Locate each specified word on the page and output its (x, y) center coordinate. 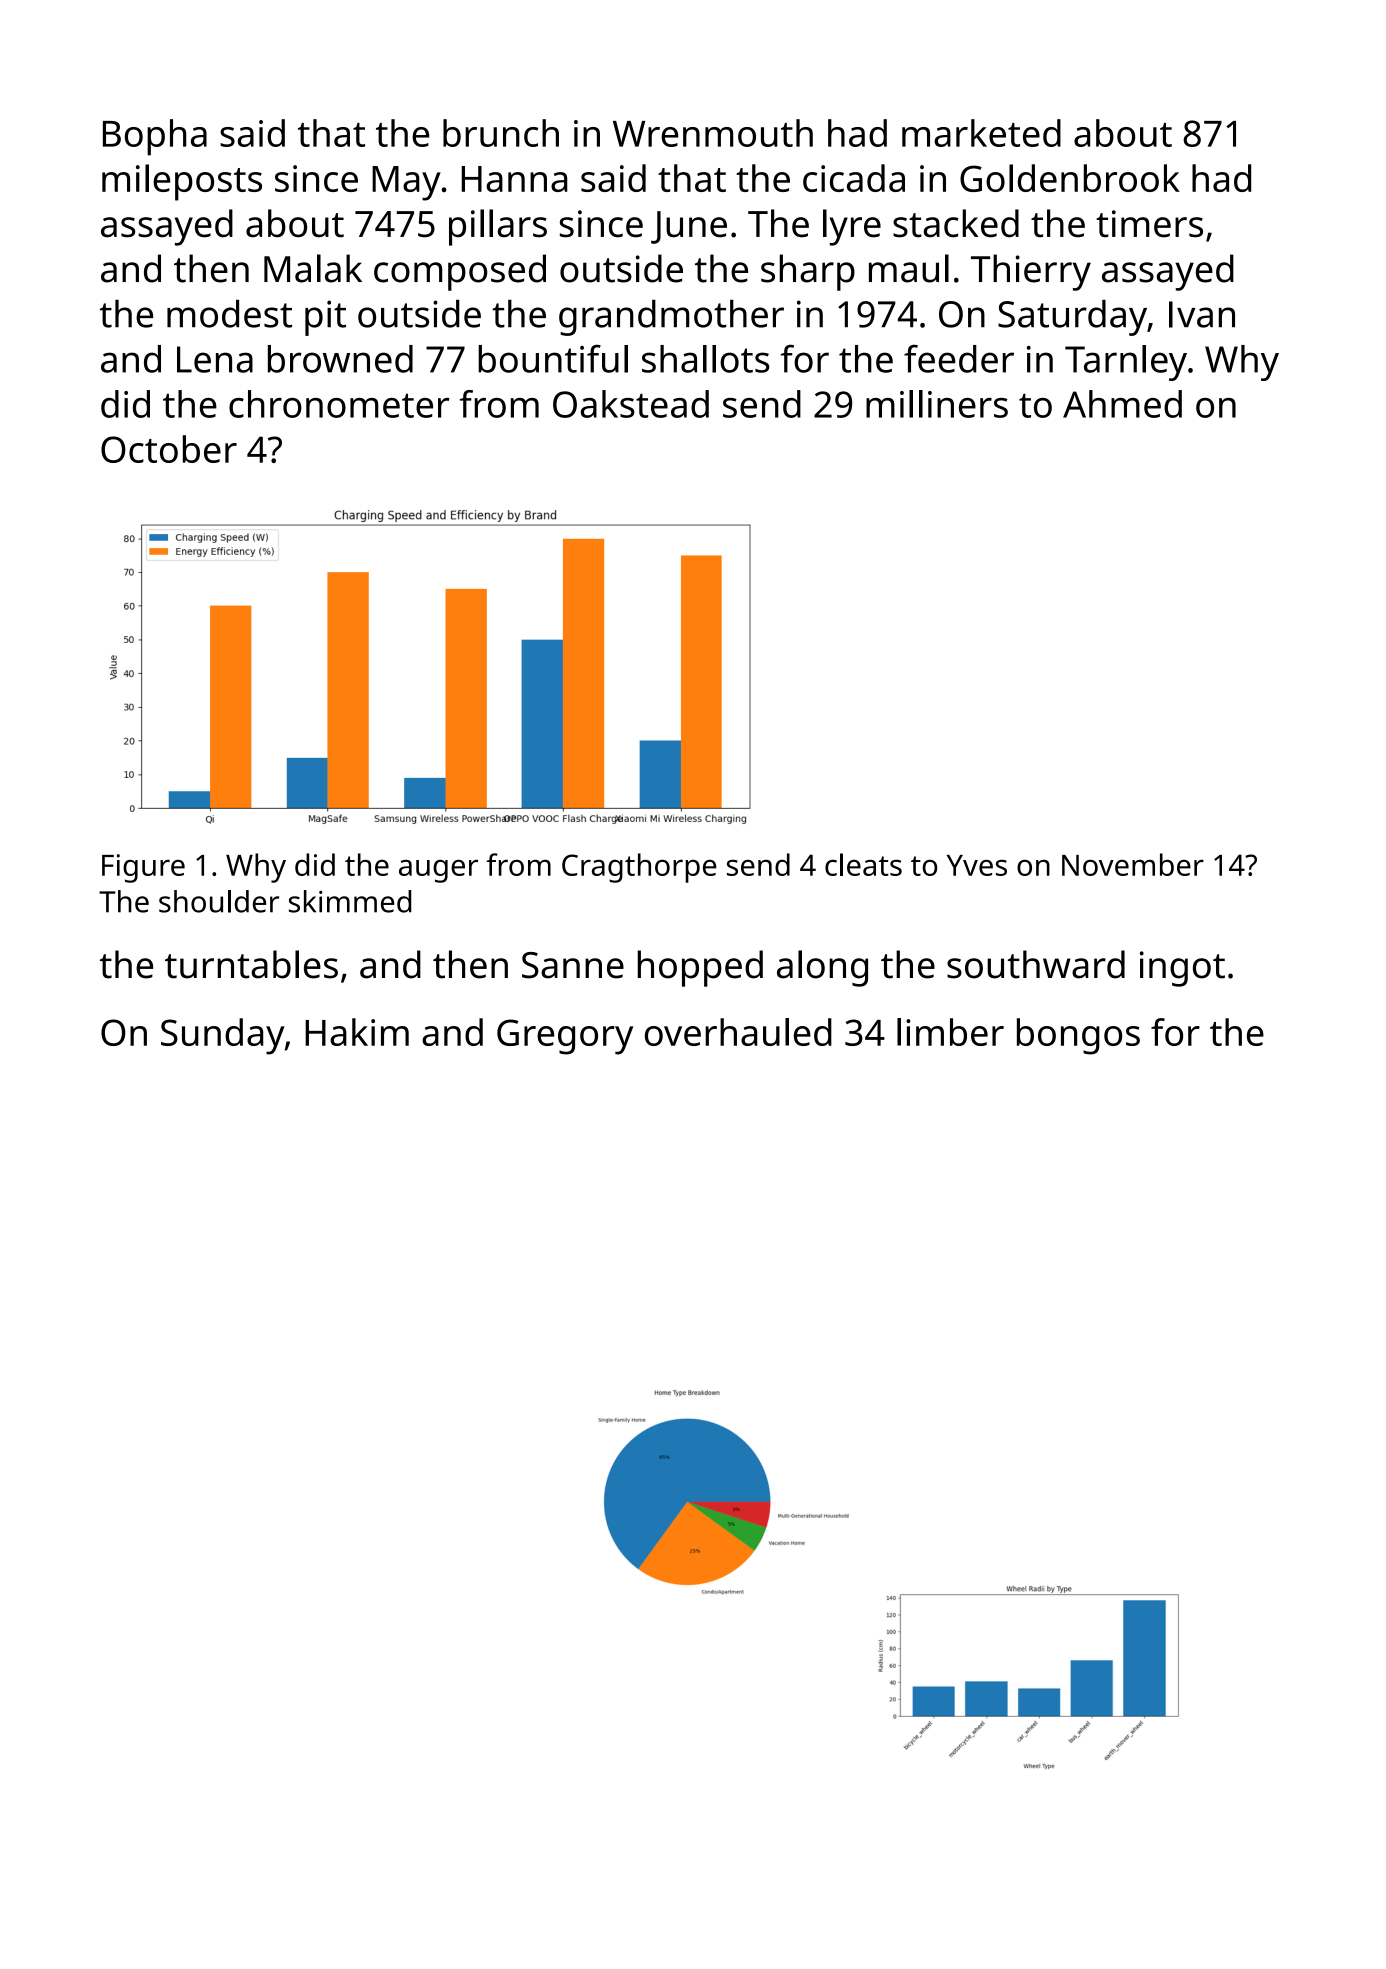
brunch (501, 133)
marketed (981, 133)
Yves (977, 865)
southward (1036, 964)
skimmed (350, 901)
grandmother (671, 318)
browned (340, 359)
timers (1149, 224)
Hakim (357, 1032)
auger (438, 871)
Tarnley (1126, 363)
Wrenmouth (713, 133)
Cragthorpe (639, 868)
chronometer (339, 404)
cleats (863, 864)
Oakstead (631, 404)
